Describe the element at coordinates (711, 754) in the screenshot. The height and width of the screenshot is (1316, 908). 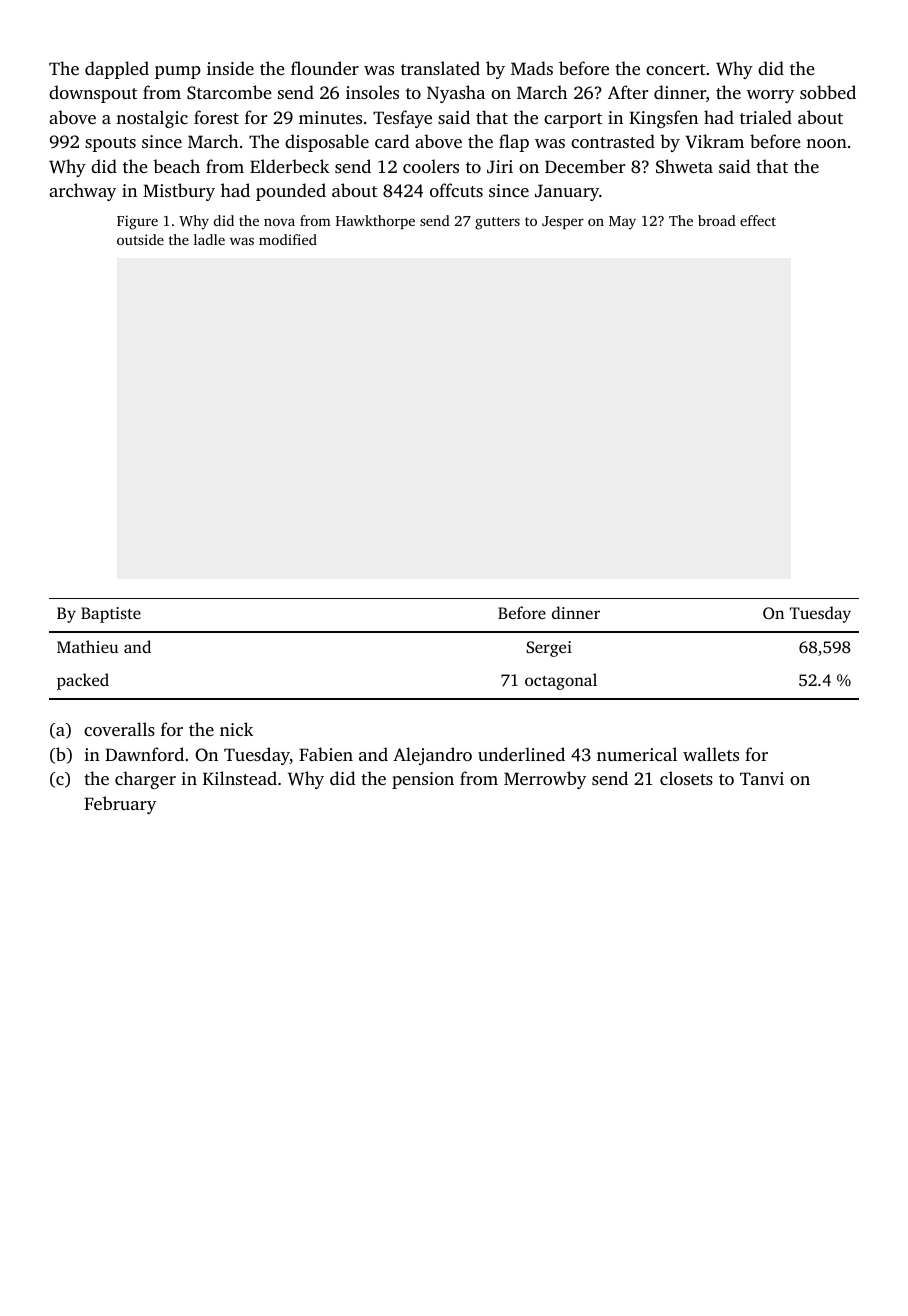
I see `wallets` at that location.
